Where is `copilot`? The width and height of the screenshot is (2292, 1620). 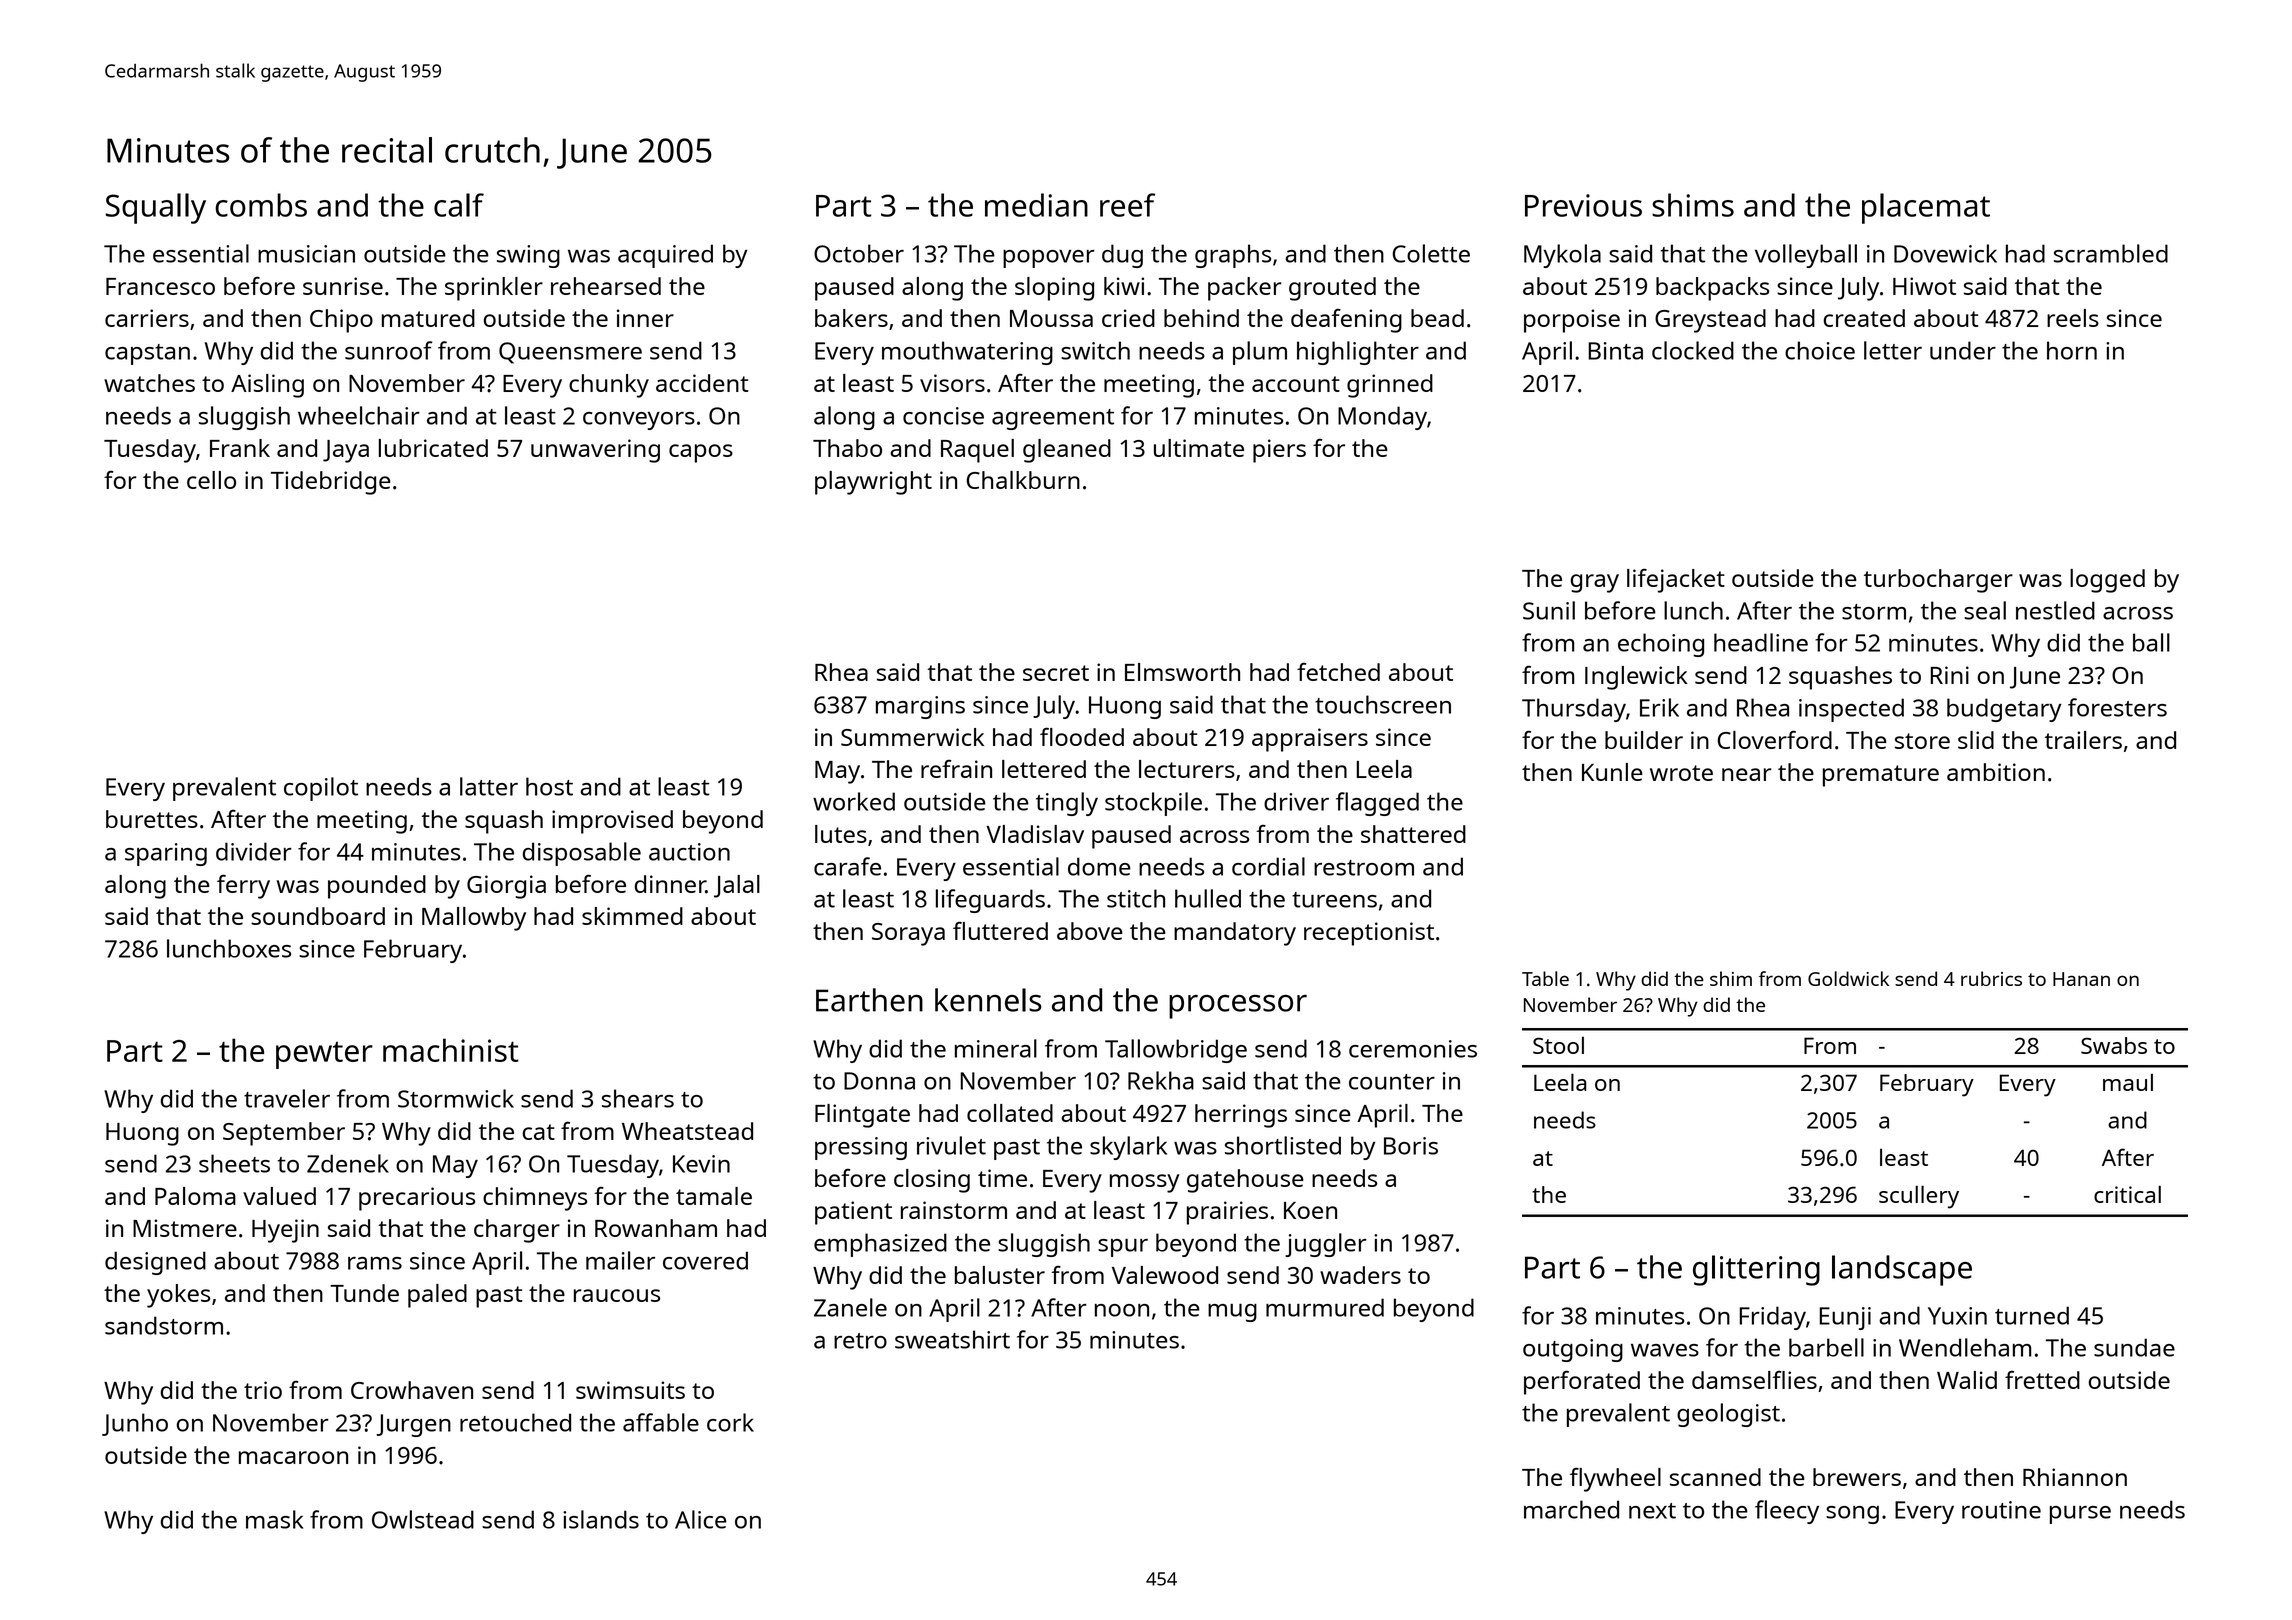
copilot is located at coordinates (321, 789).
